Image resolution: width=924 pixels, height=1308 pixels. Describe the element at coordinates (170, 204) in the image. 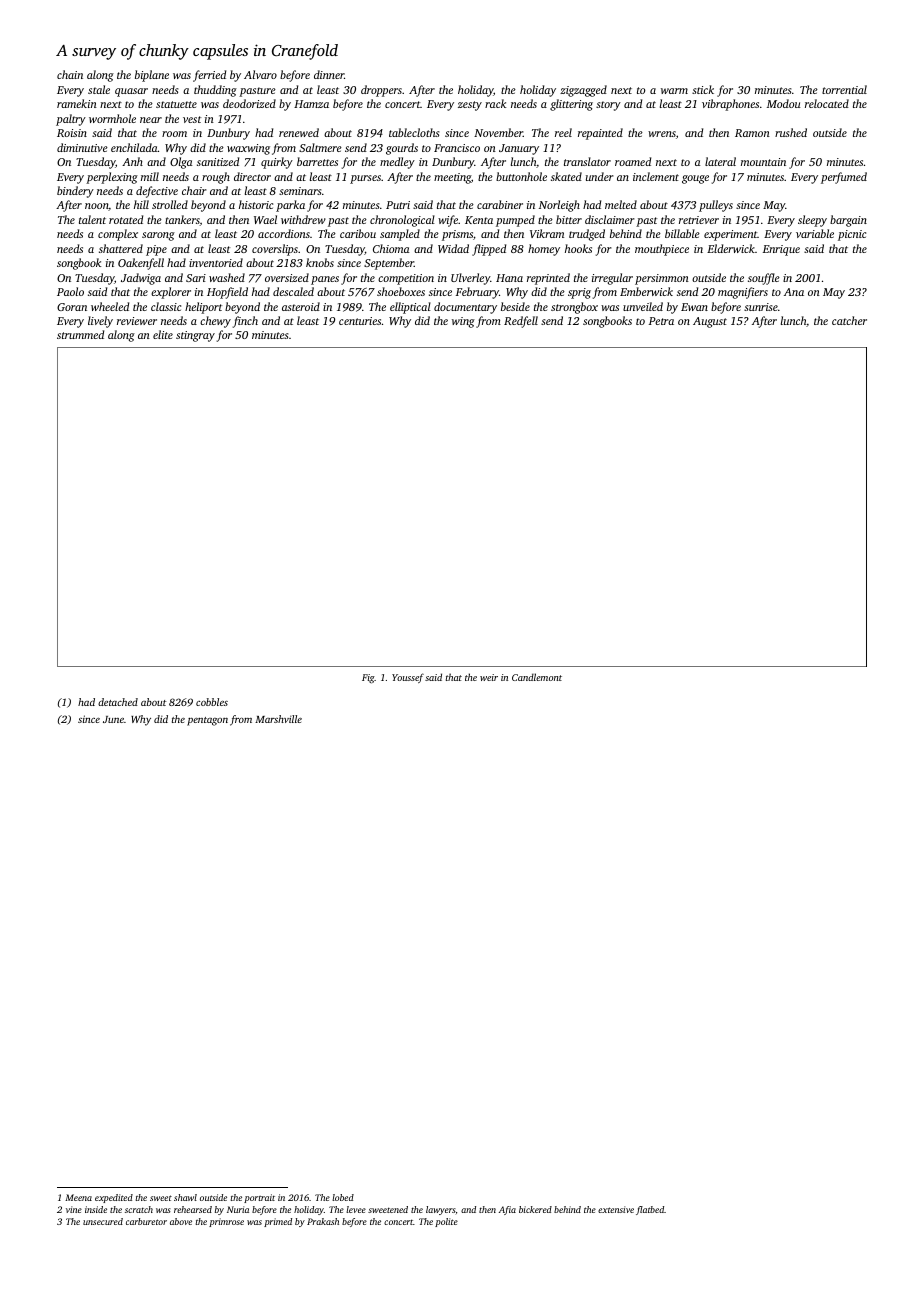

I see `strolled` at that location.
